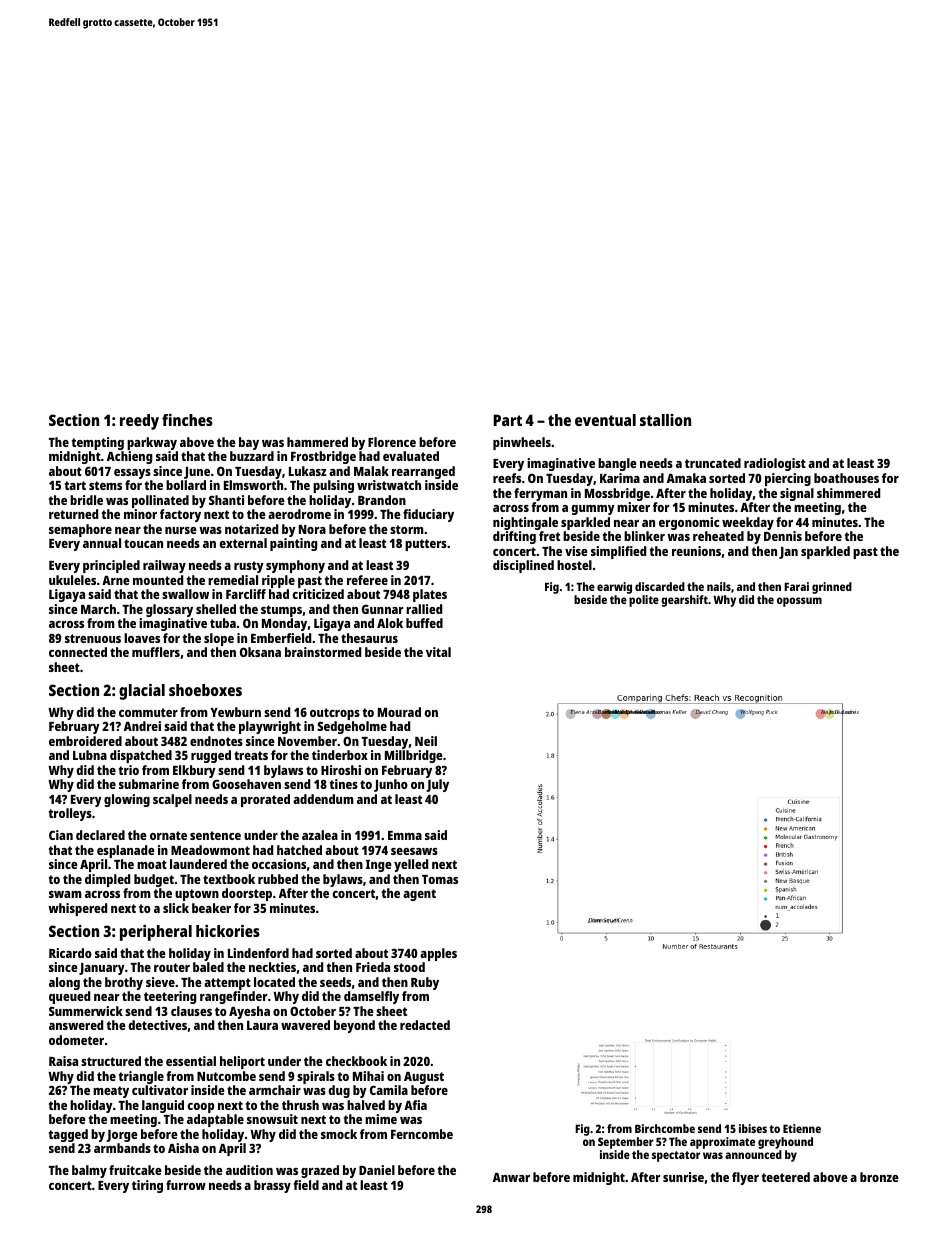 The image size is (952, 1233). I want to click on opossum, so click(799, 602).
